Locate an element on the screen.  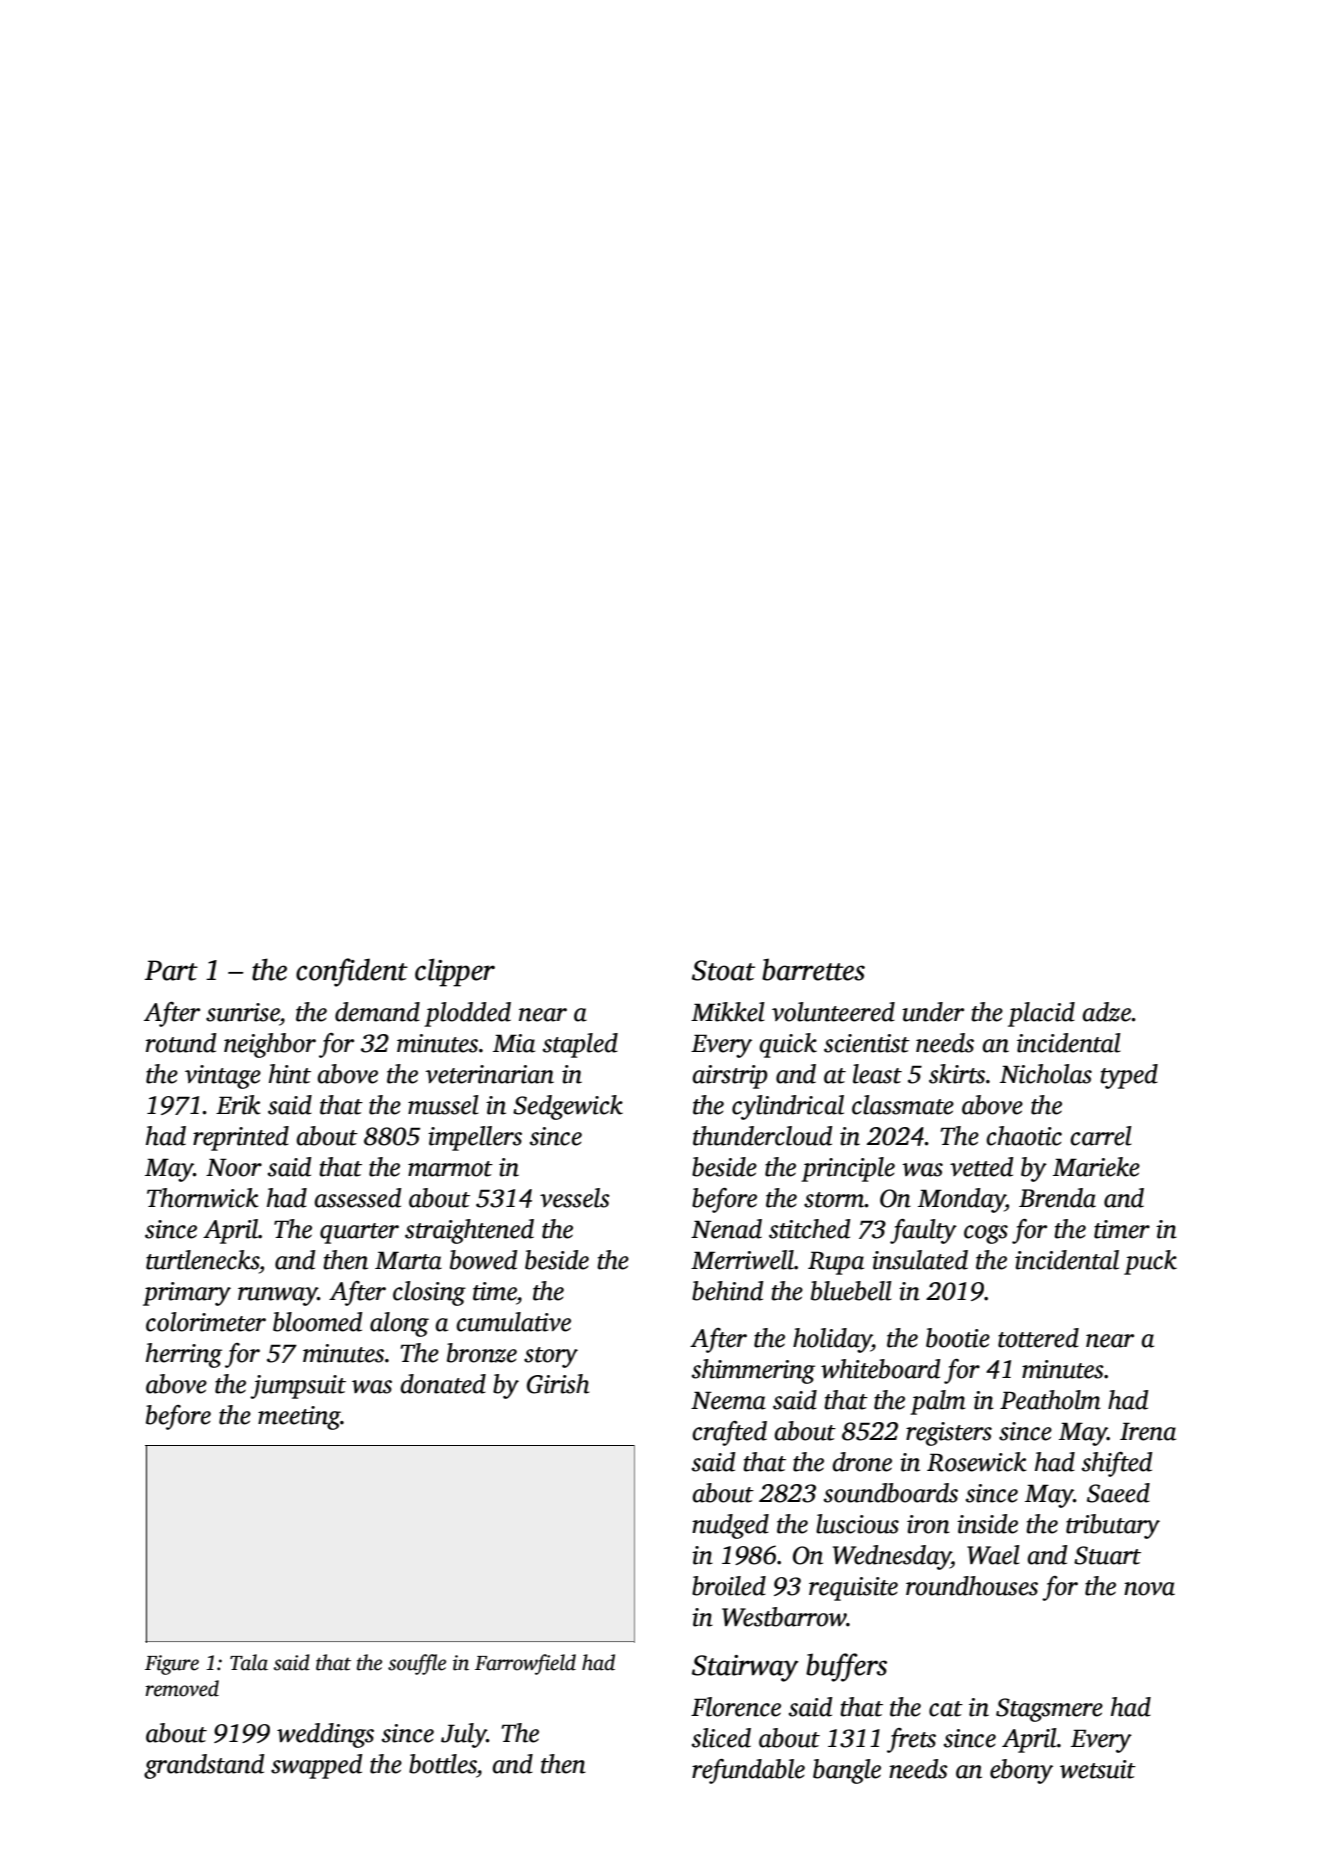
Girish is located at coordinates (558, 1384).
